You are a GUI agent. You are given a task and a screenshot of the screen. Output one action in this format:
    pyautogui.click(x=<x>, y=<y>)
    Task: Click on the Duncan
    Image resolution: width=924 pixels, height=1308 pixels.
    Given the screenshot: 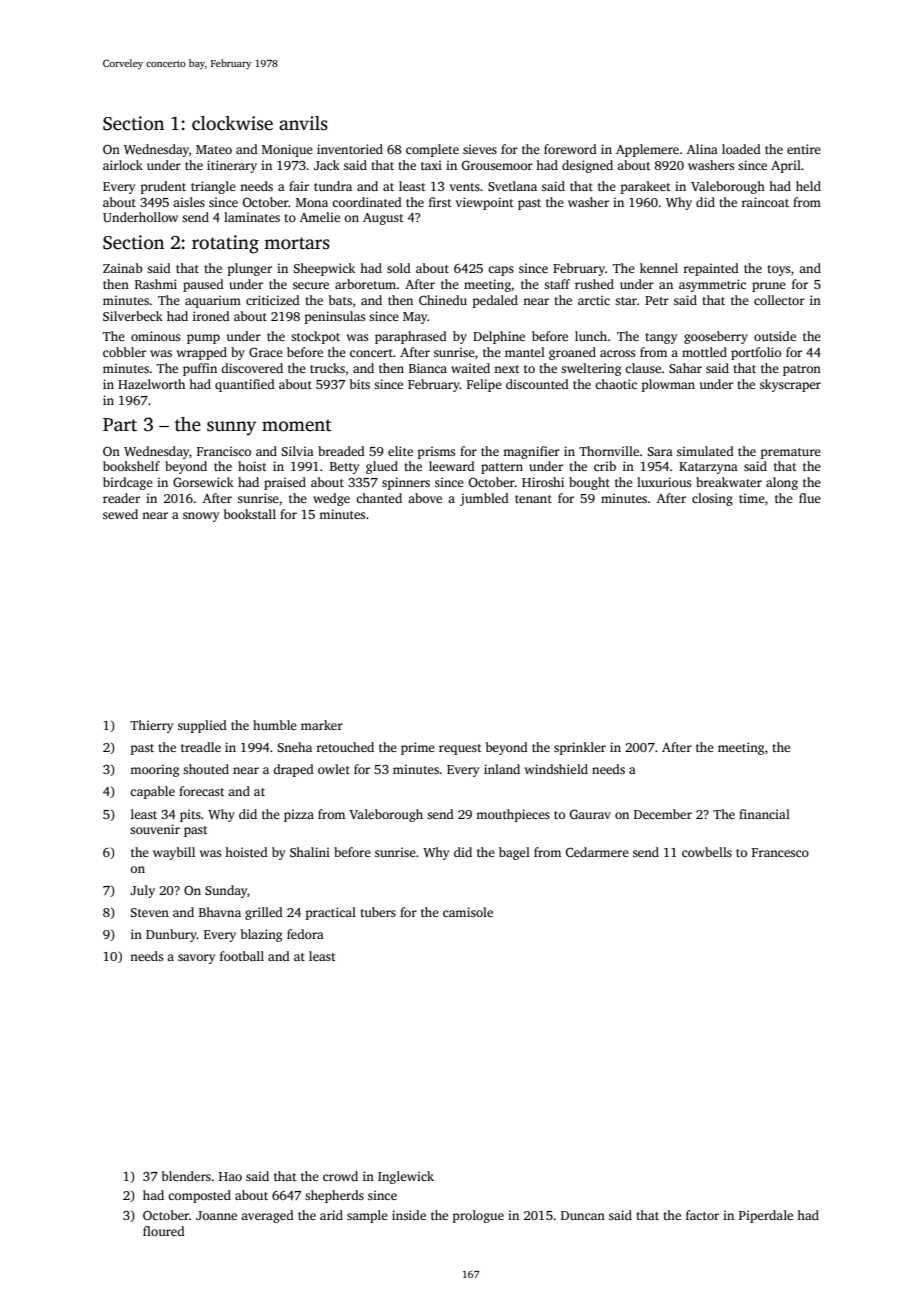 What is the action you would take?
    pyautogui.click(x=583, y=1215)
